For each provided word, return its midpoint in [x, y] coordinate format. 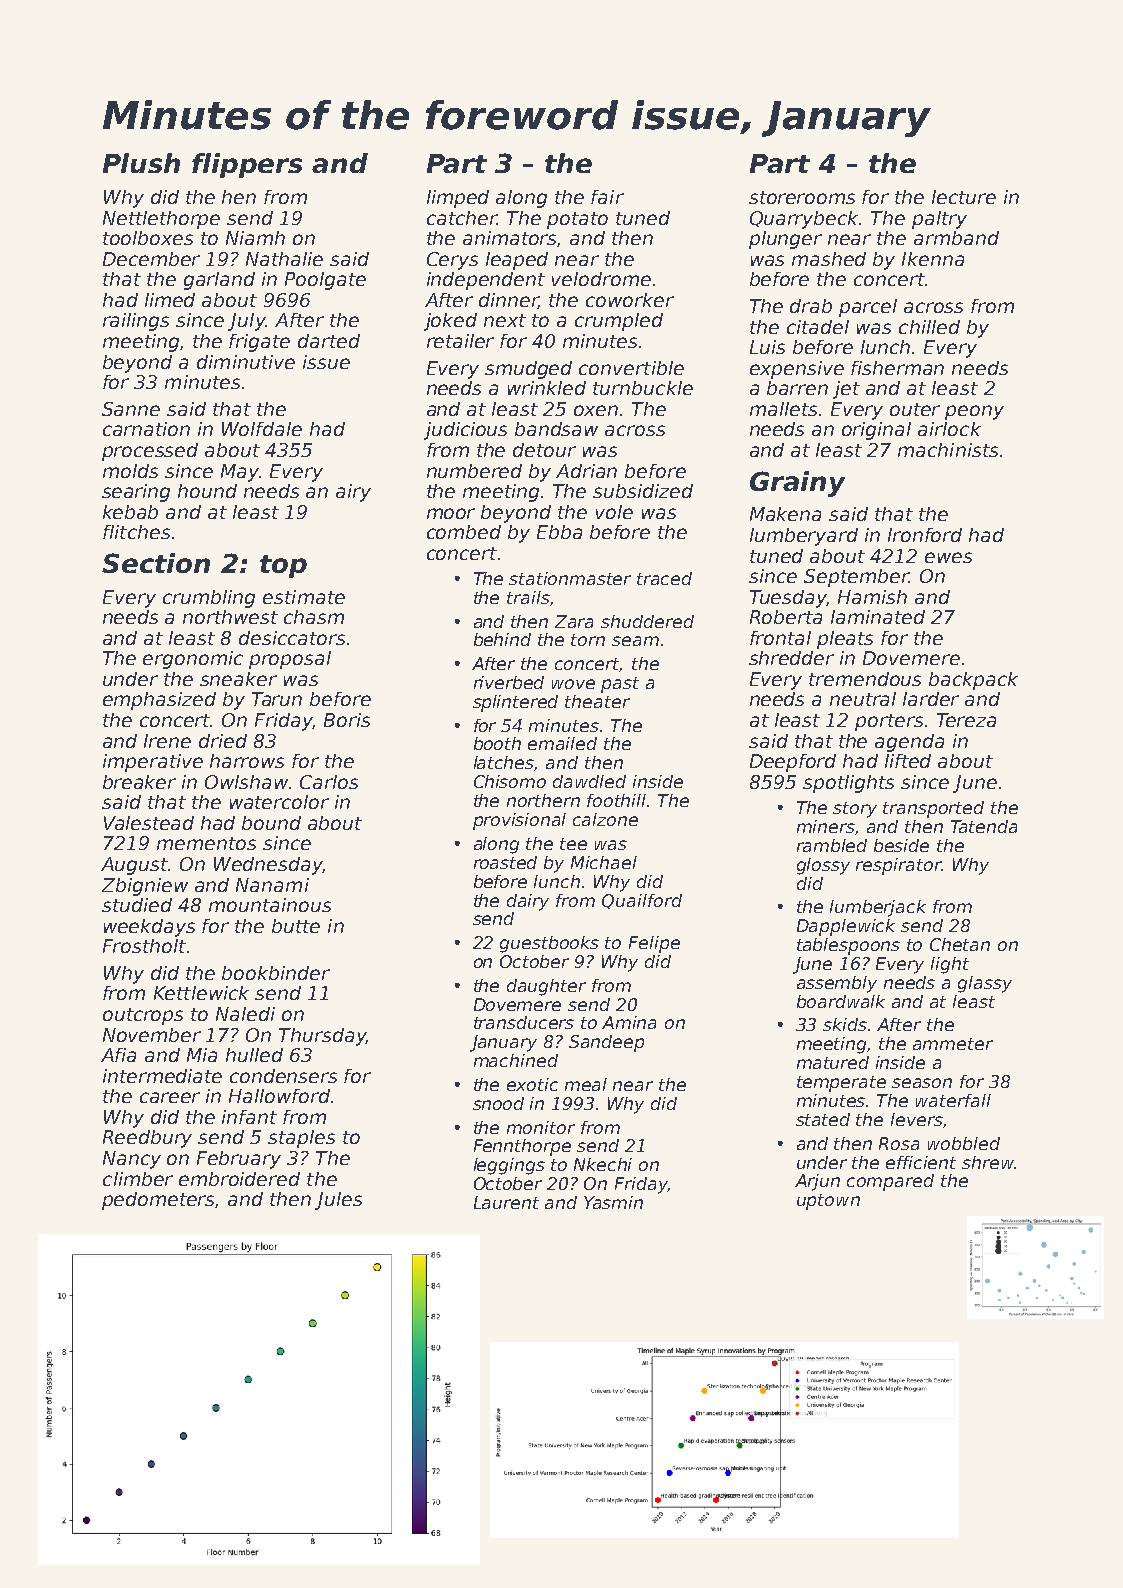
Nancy [132, 1160]
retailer [460, 341]
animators [510, 239]
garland [219, 281]
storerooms [802, 197]
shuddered [647, 621]
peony [974, 412]
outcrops [143, 1016]
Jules [338, 1201]
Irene [167, 741]
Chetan [960, 944]
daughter [546, 987]
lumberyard [804, 537]
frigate [259, 343]
